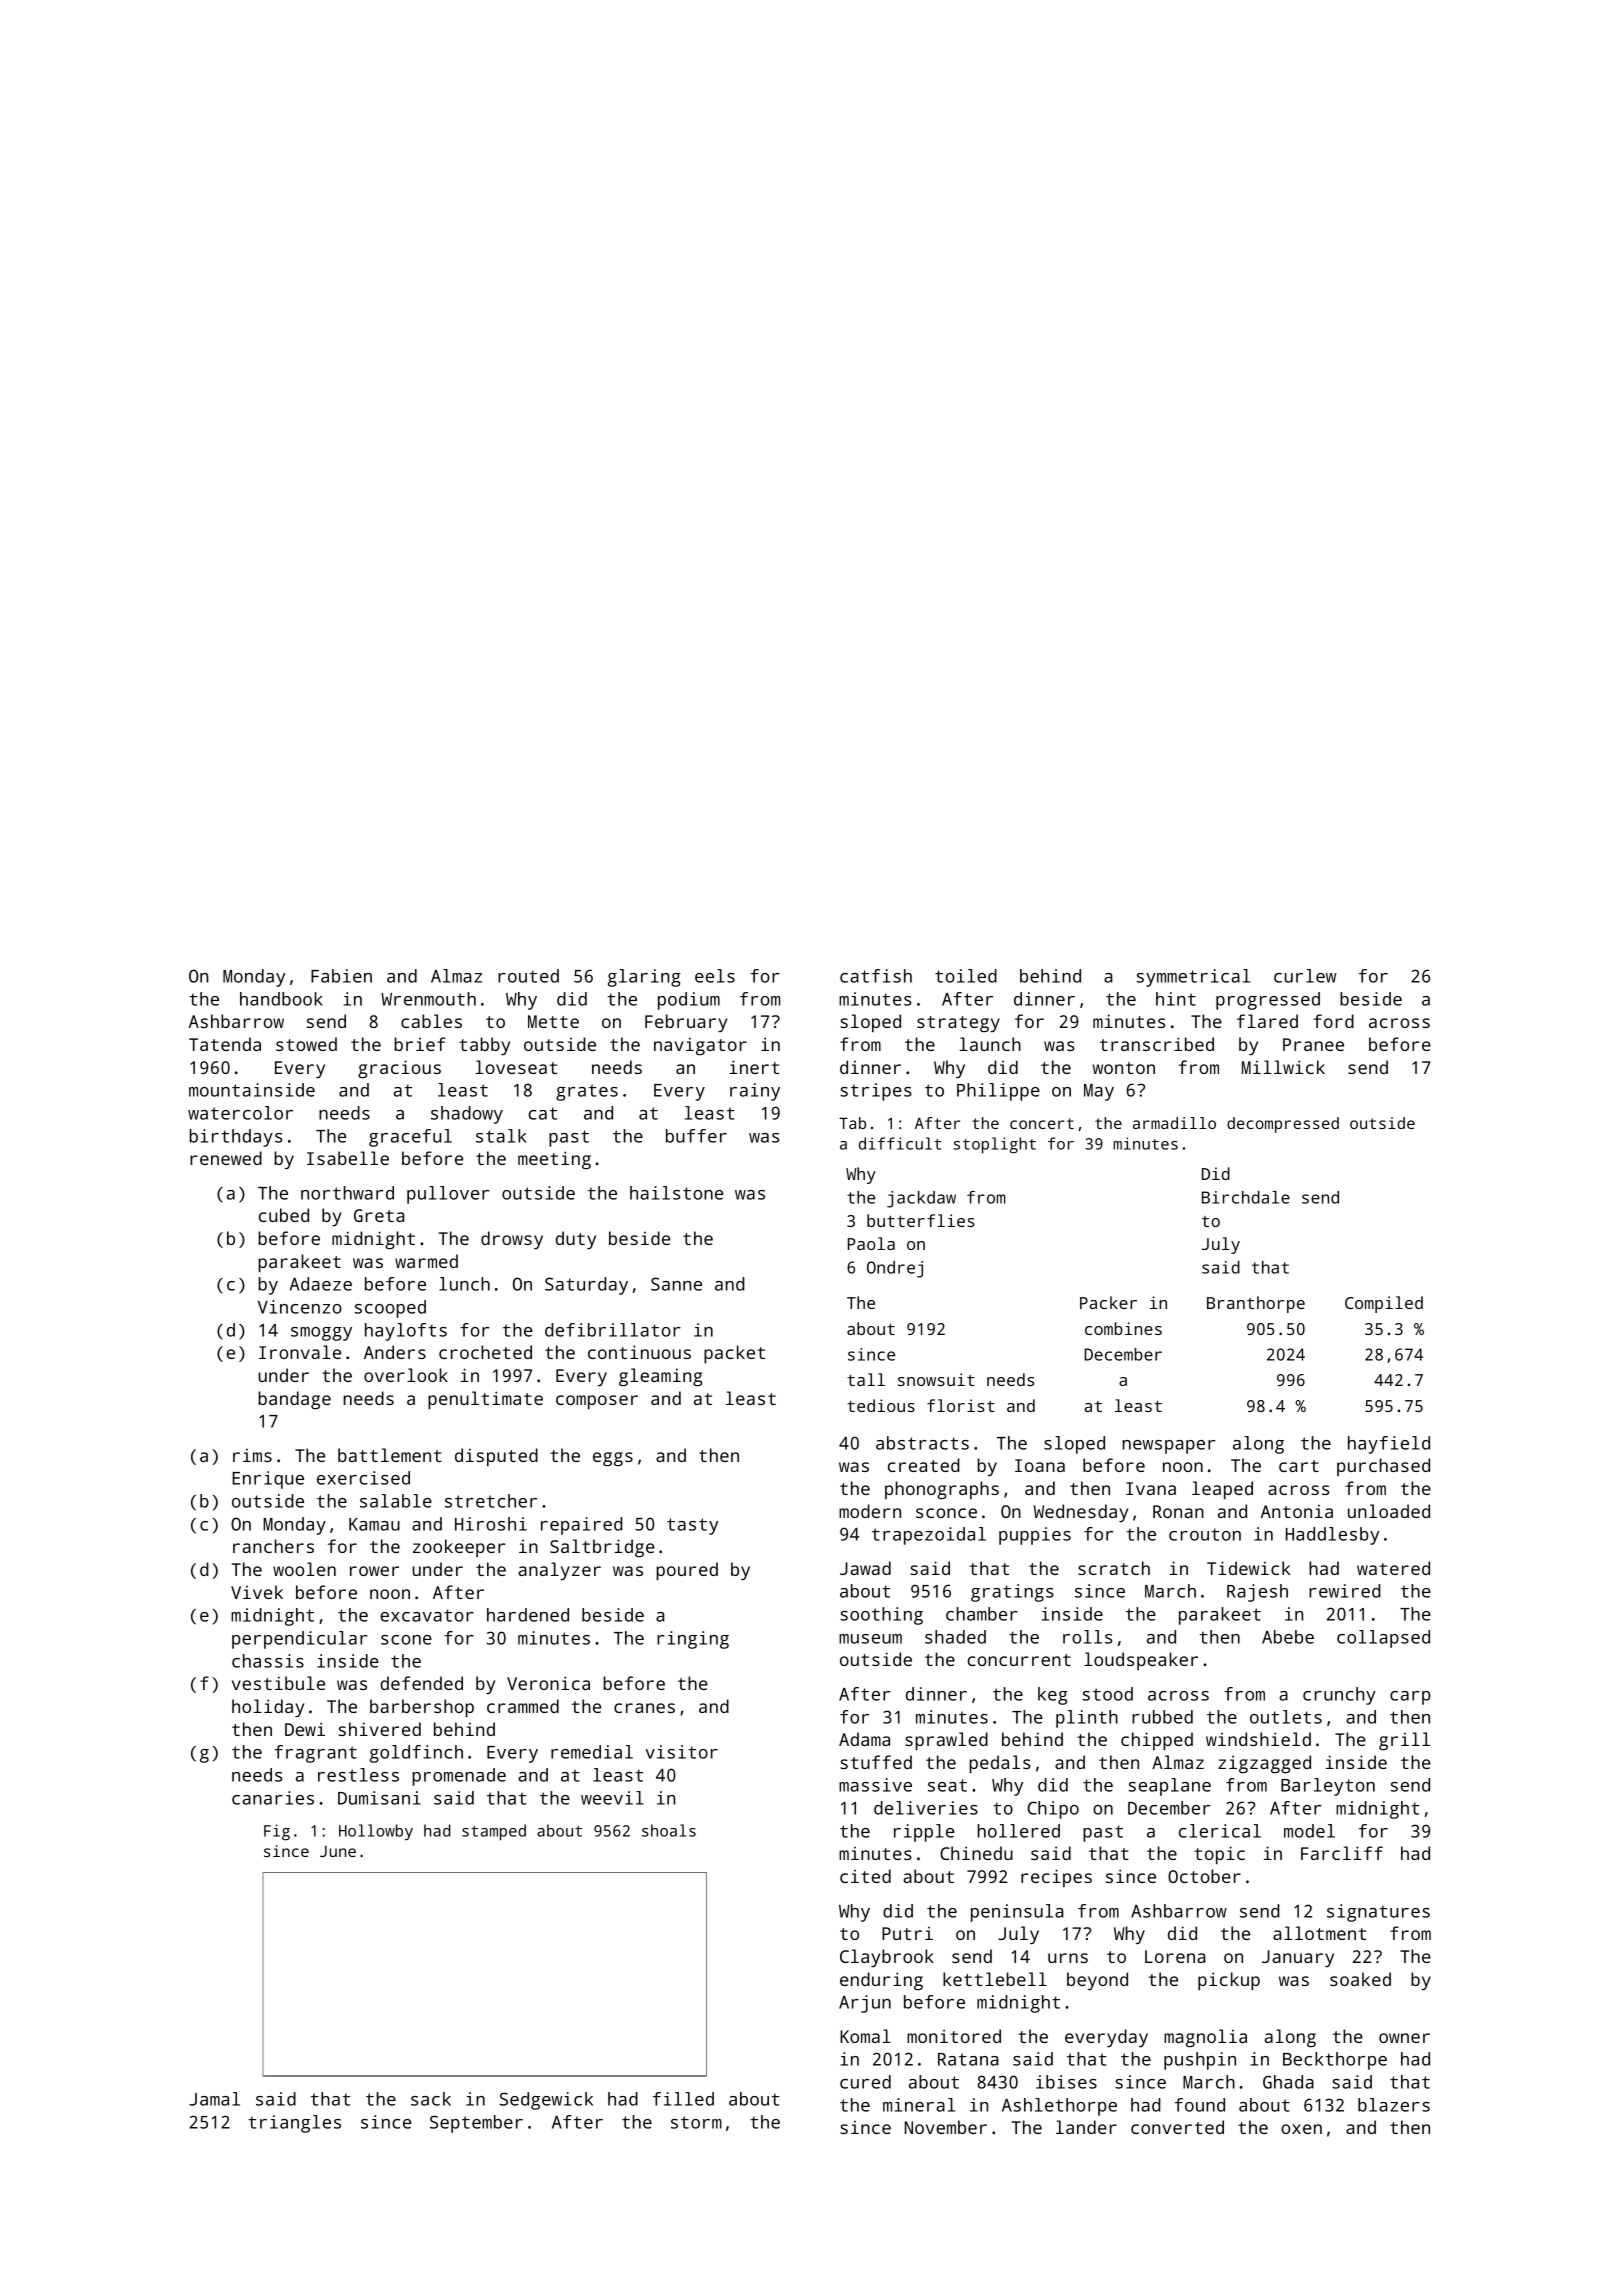  Describe the element at coordinates (1305, 976) in the screenshot. I see `curlew` at that location.
